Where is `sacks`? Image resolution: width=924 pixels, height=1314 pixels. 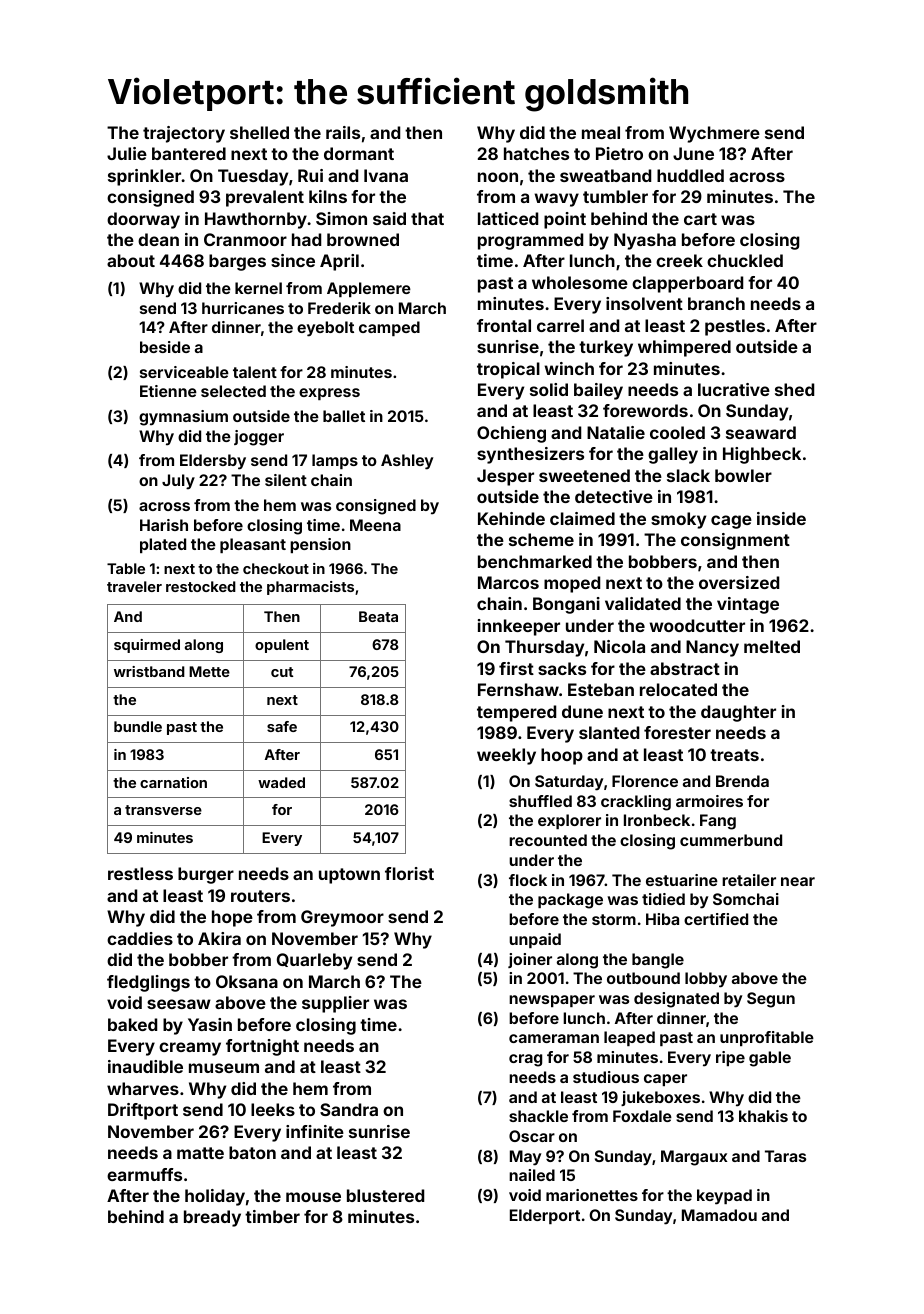 sacks is located at coordinates (562, 668).
